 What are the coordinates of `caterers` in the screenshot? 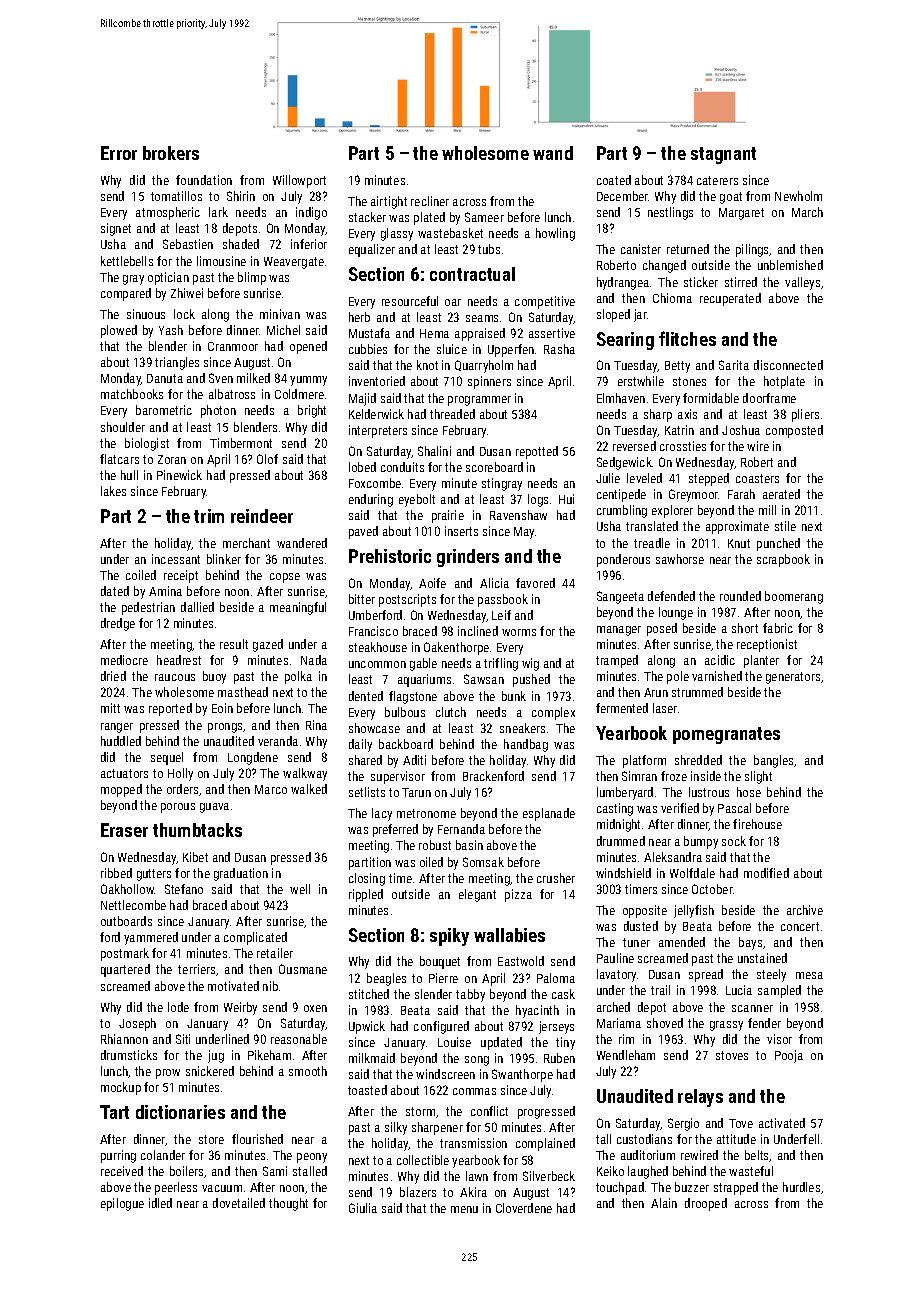 It's located at (717, 180).
